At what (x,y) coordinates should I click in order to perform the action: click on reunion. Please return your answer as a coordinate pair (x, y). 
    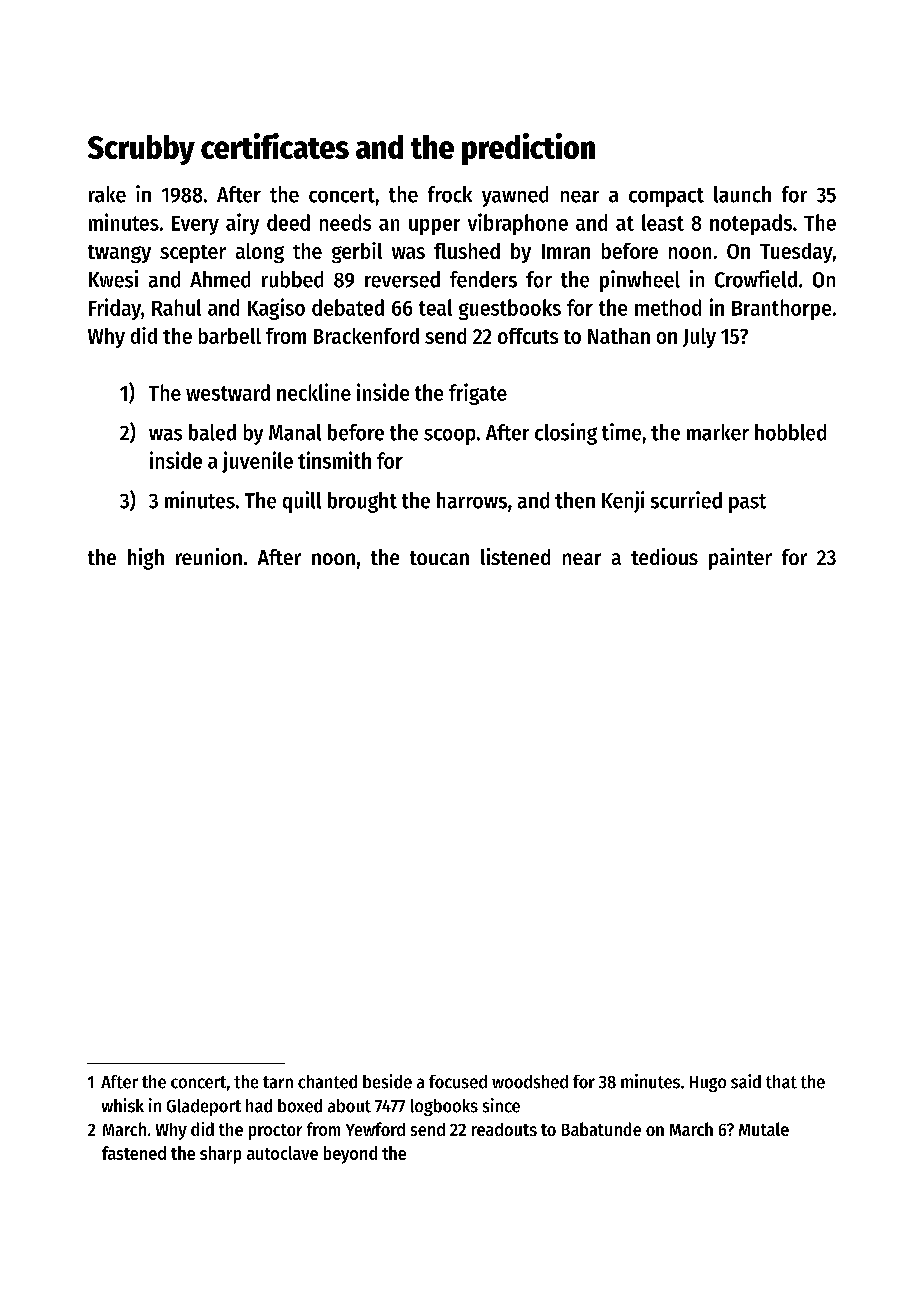
    Looking at the image, I should click on (209, 556).
